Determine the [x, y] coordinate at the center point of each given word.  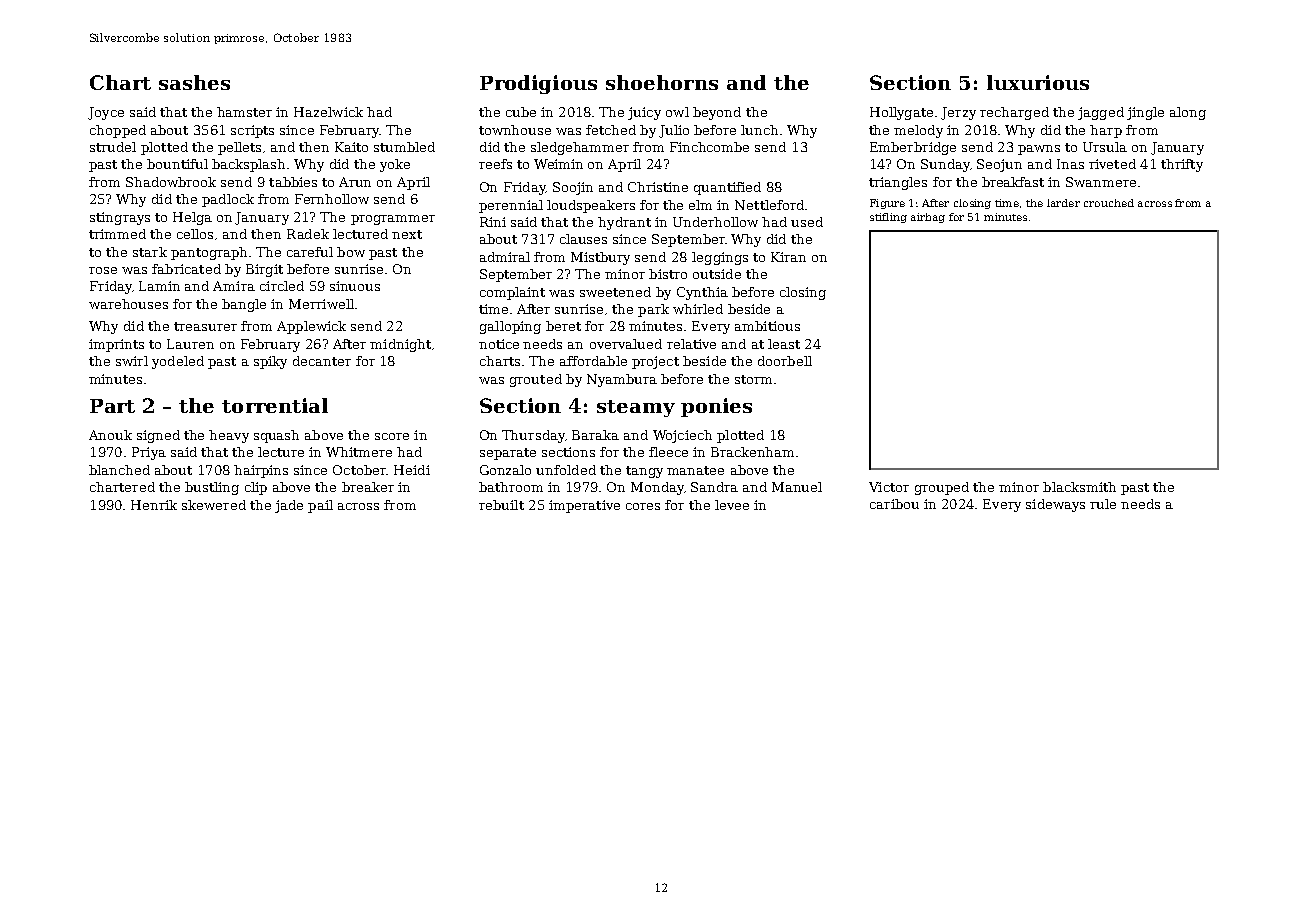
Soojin [573, 188]
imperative [584, 506]
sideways [1055, 505]
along [1188, 113]
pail [320, 506]
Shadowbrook [171, 182]
